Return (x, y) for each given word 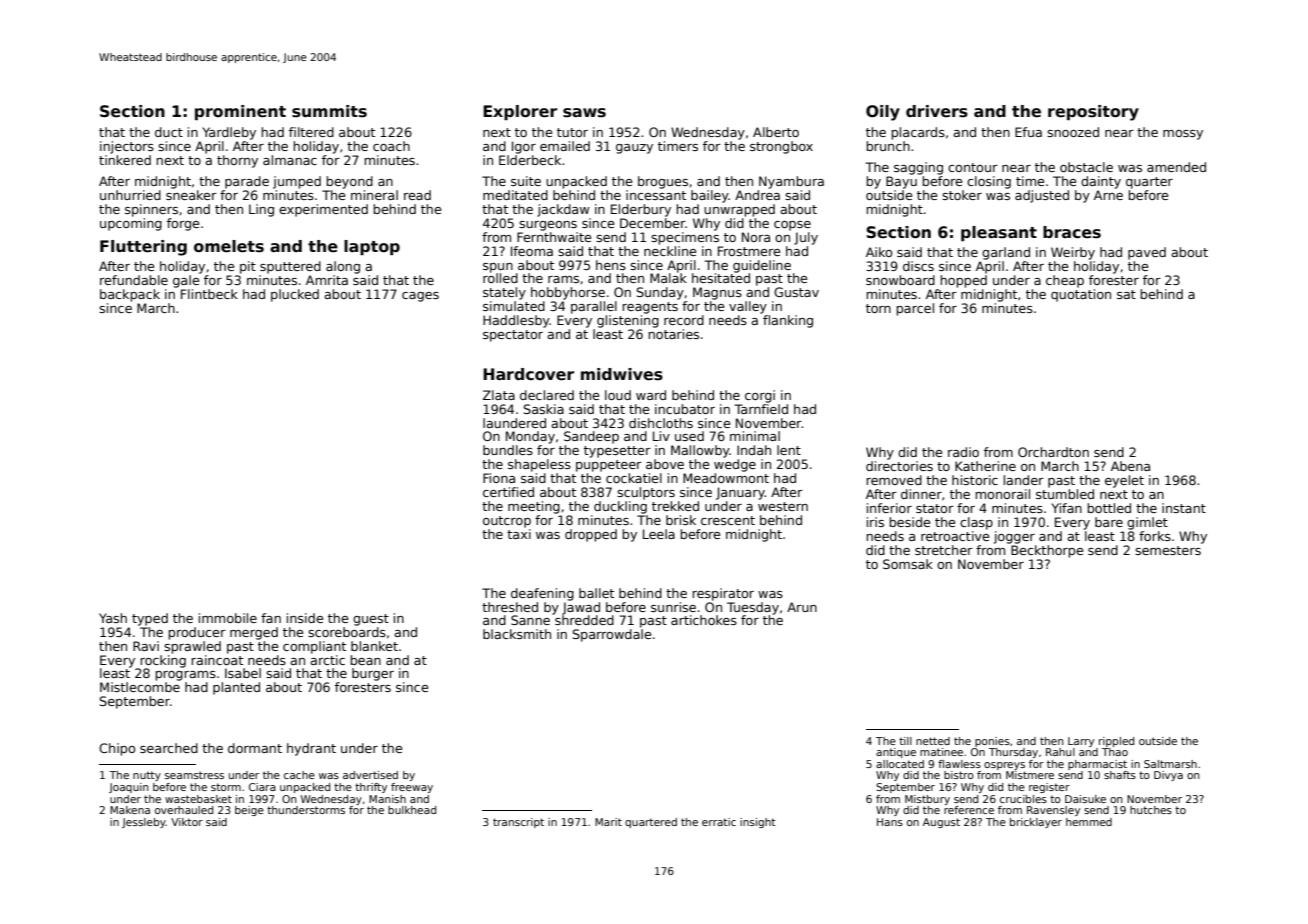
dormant (255, 748)
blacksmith (517, 634)
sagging (918, 168)
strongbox (781, 147)
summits (329, 111)
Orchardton (1053, 452)
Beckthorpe (1047, 551)
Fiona (499, 478)
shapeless (539, 465)
